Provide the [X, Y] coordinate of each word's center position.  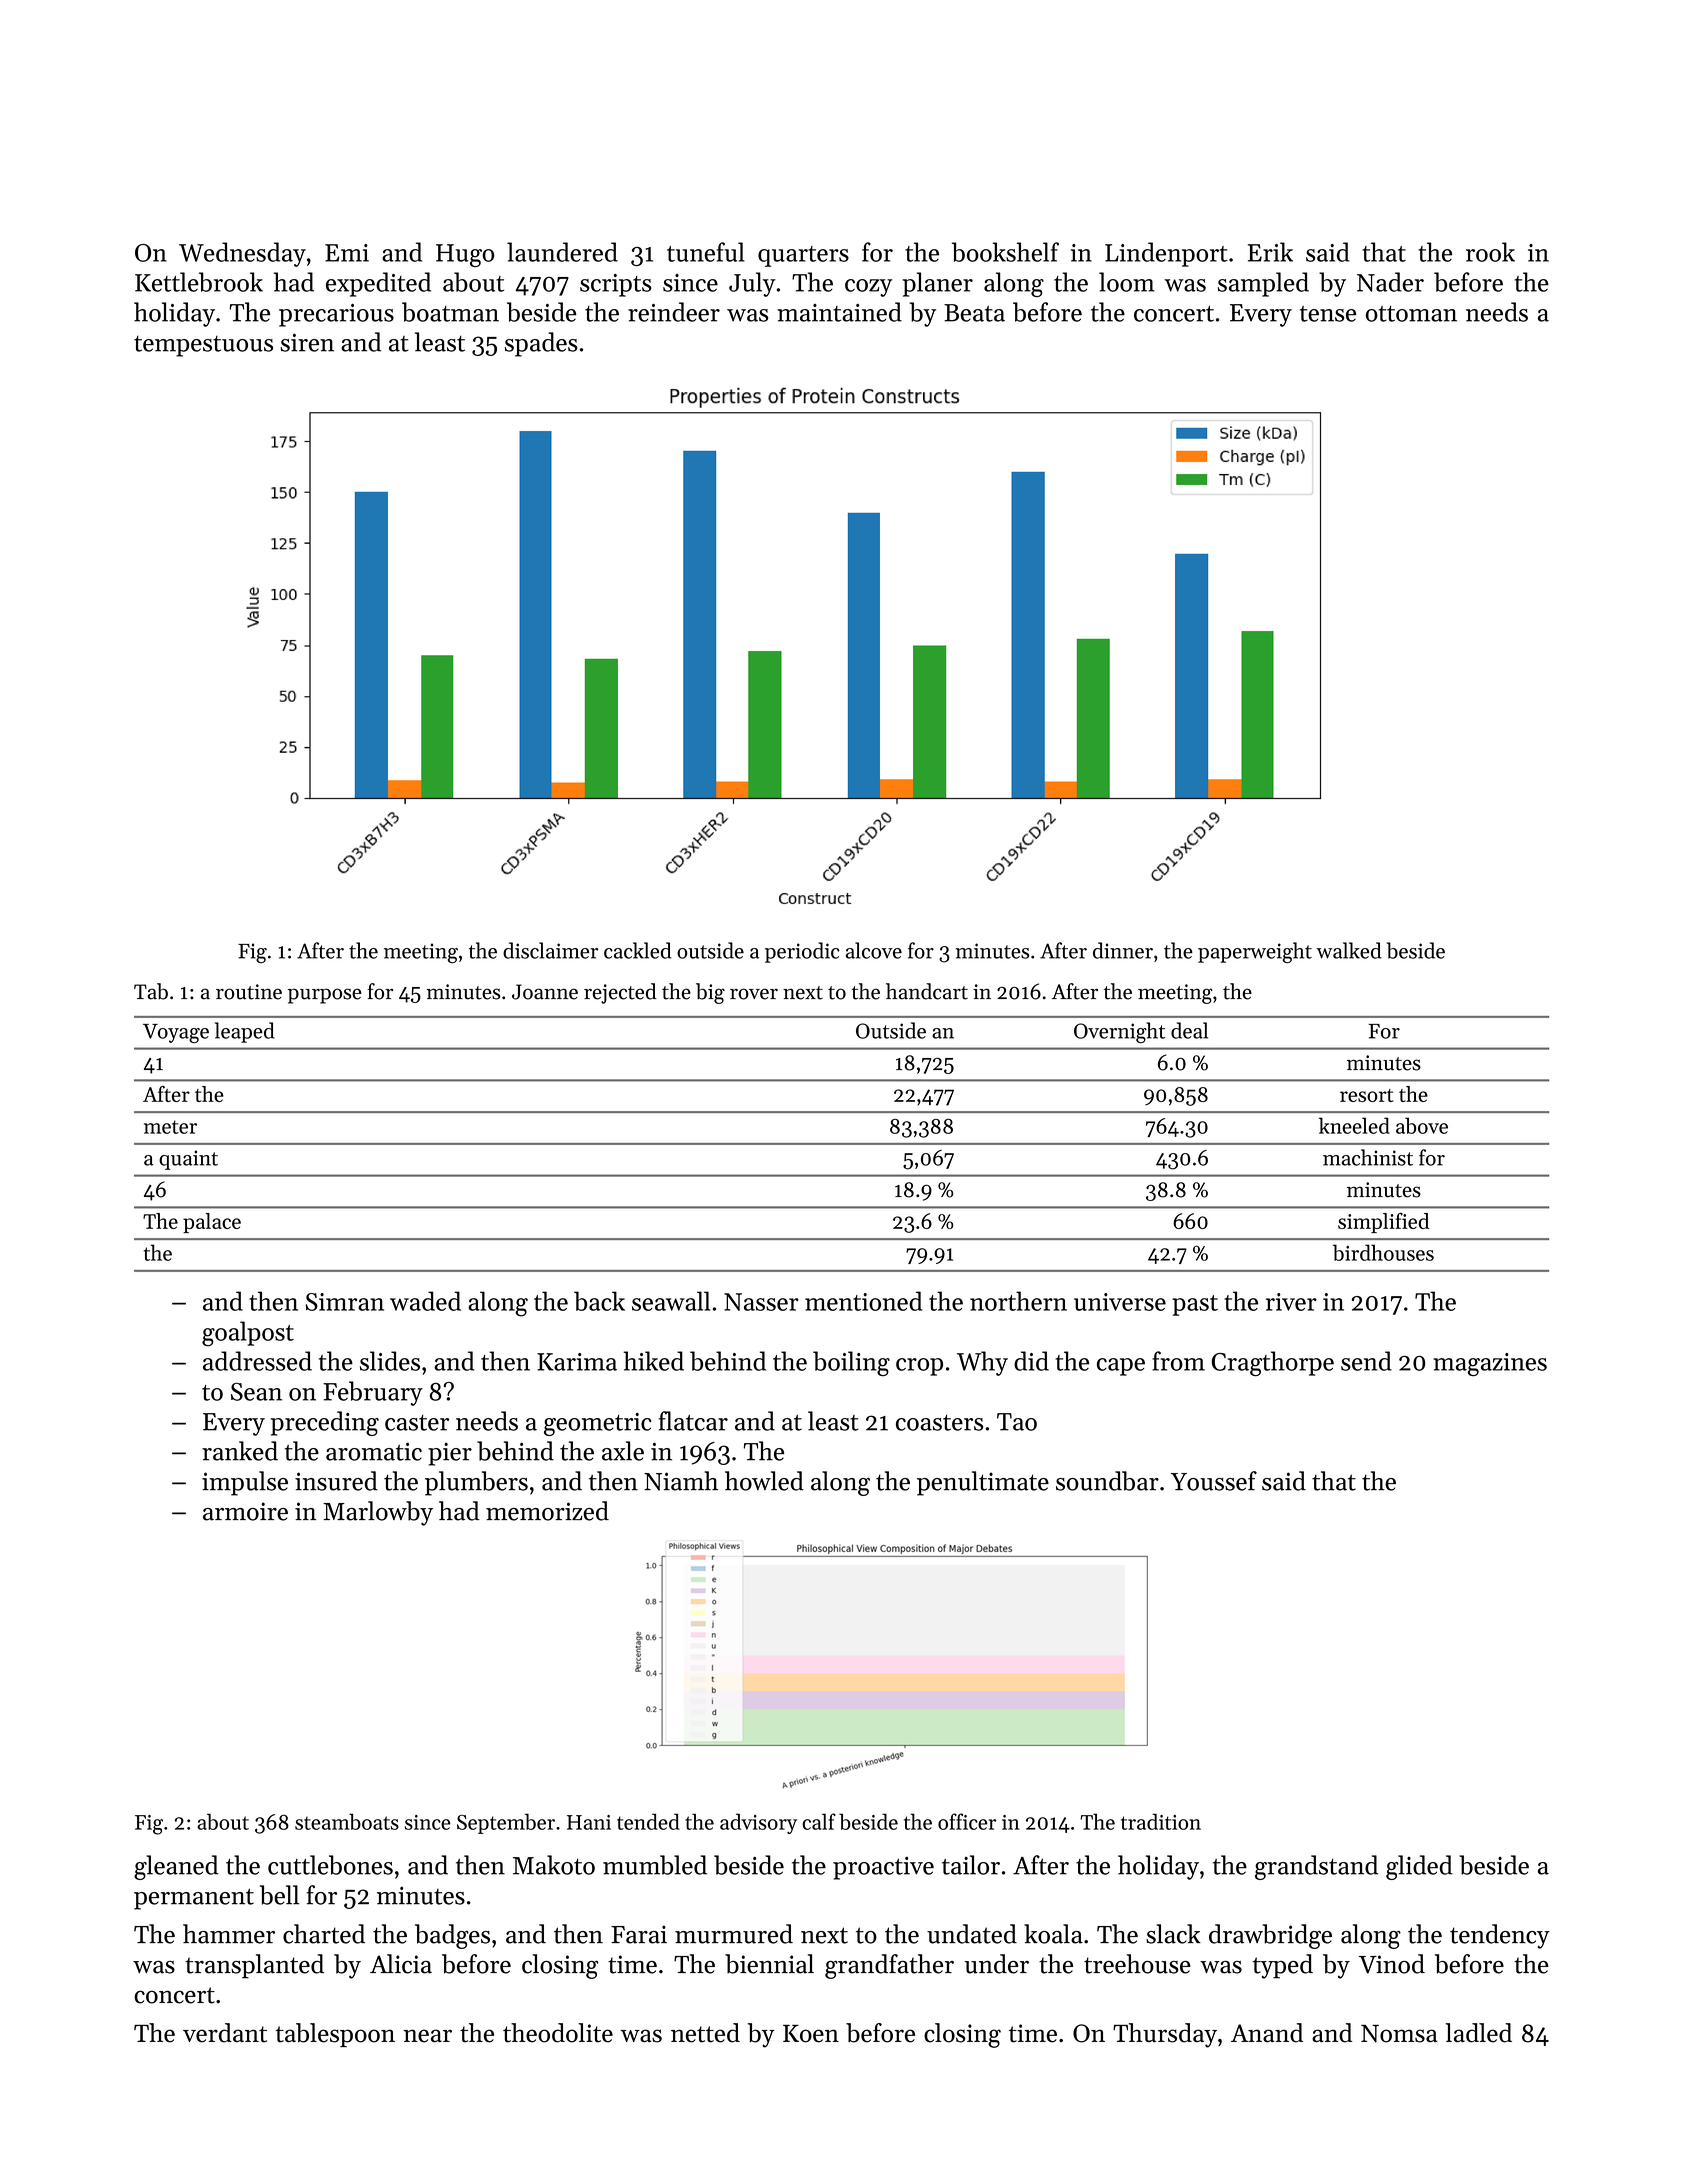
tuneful [706, 252]
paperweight [1255, 952]
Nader [1390, 282]
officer [967, 1821]
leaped [245, 1032]
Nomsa [1399, 2034]
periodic [802, 952]
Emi [347, 253]
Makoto [554, 1865]
